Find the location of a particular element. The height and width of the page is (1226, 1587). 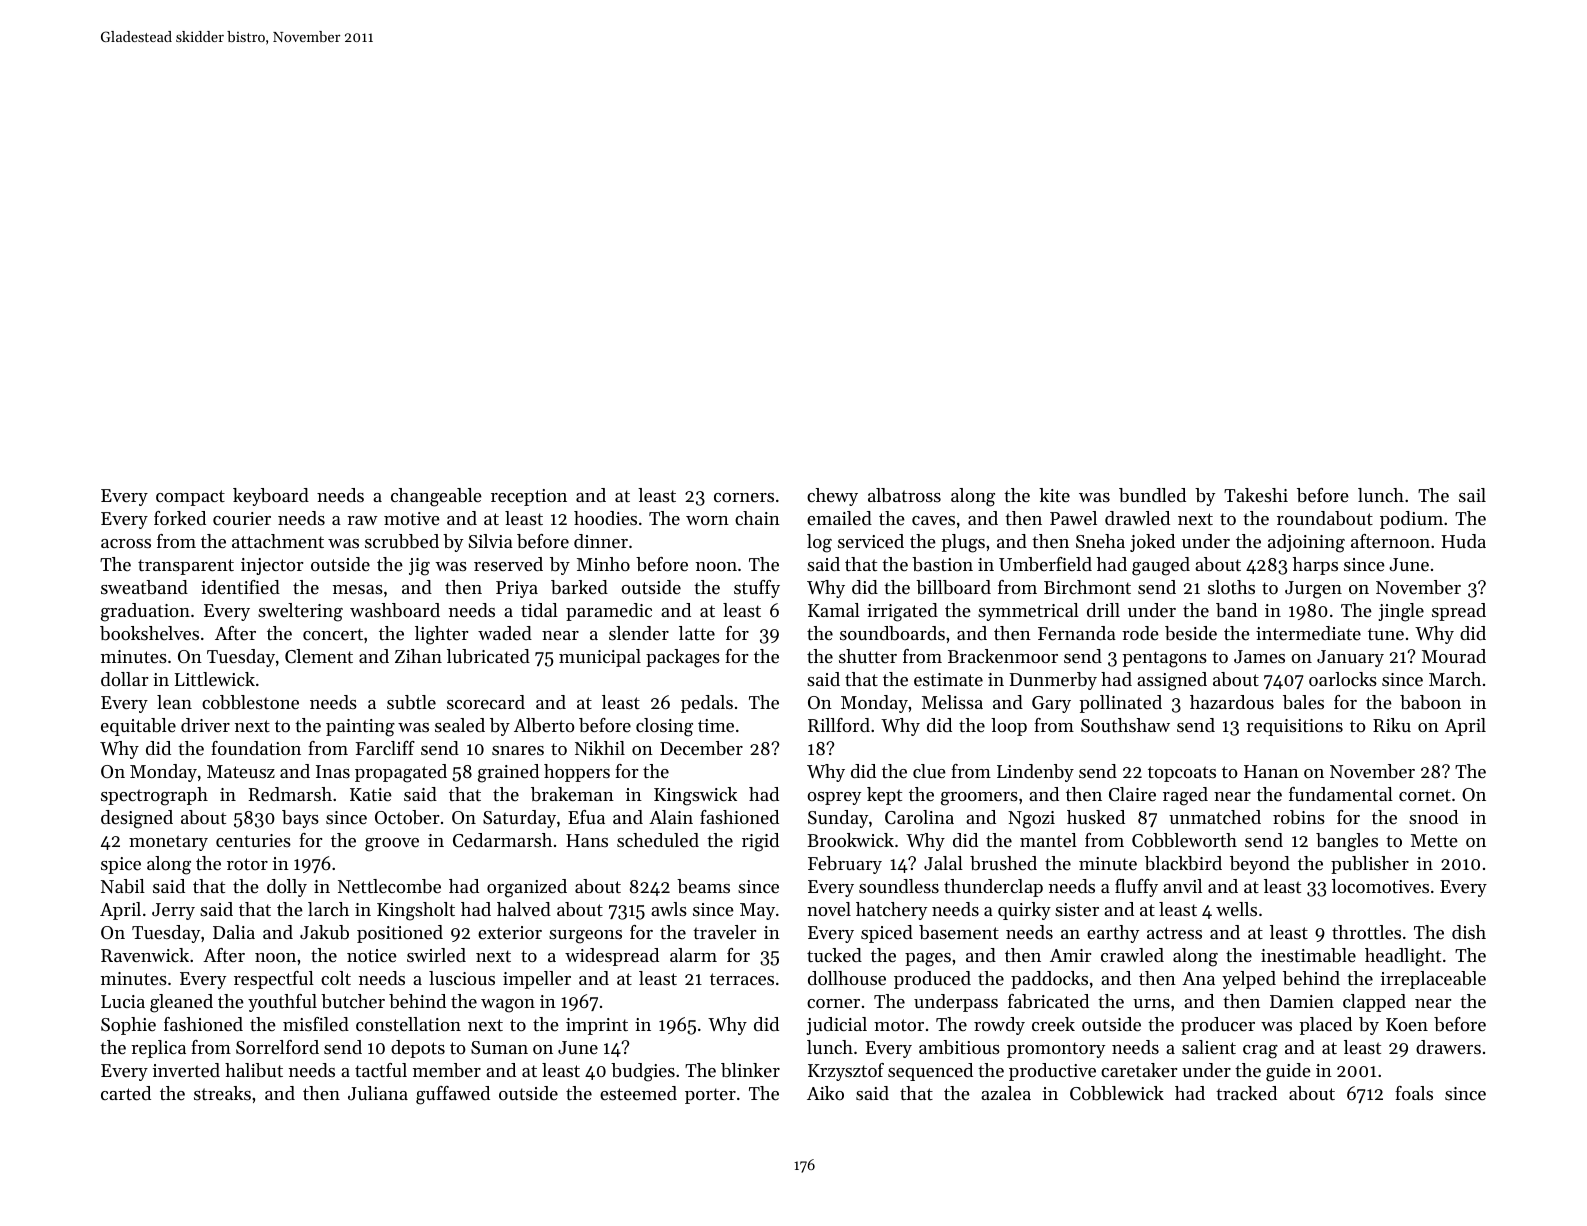

dish is located at coordinates (1469, 932).
